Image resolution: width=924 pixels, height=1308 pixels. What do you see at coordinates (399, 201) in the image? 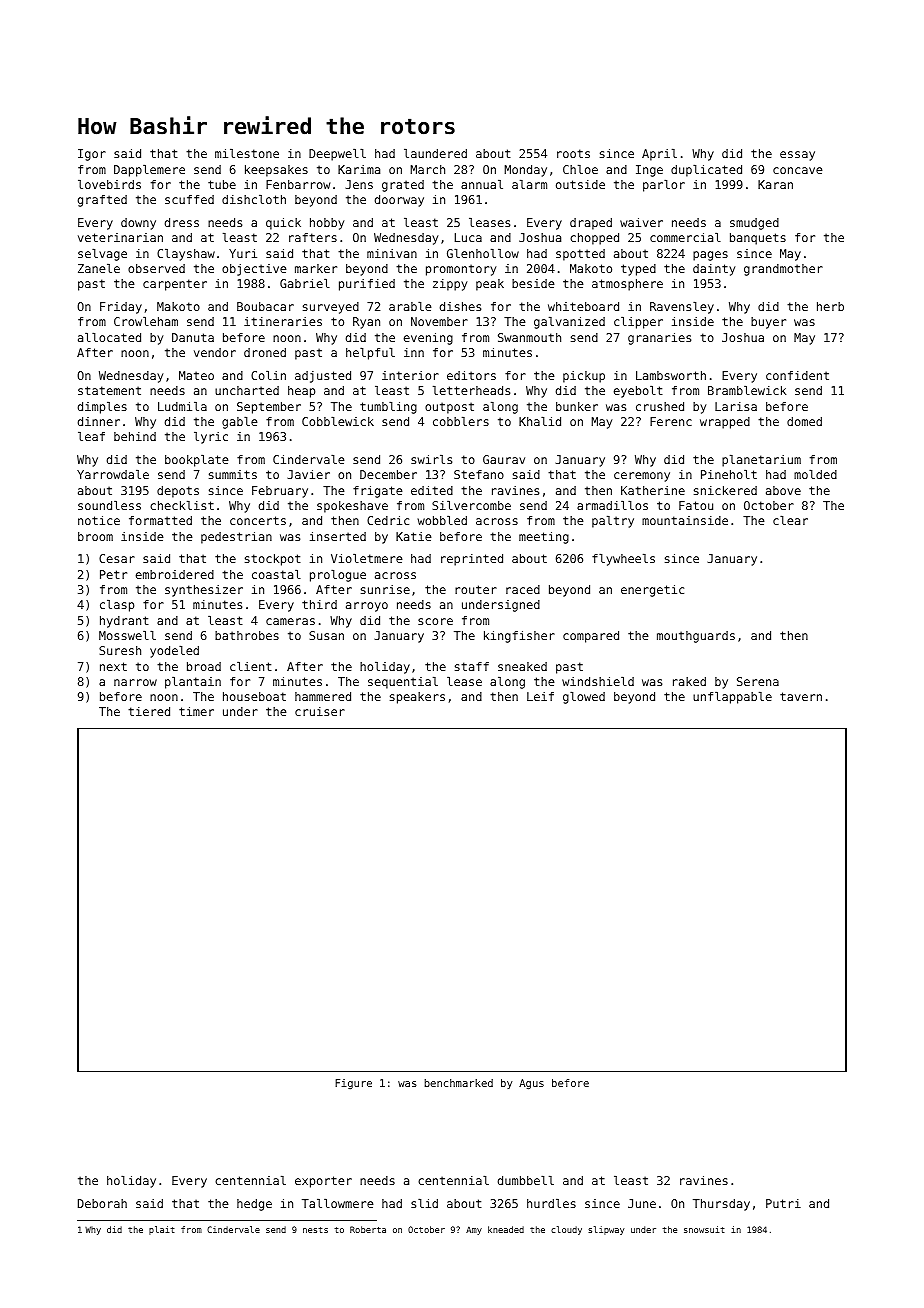
I see `doorway` at bounding box center [399, 201].
